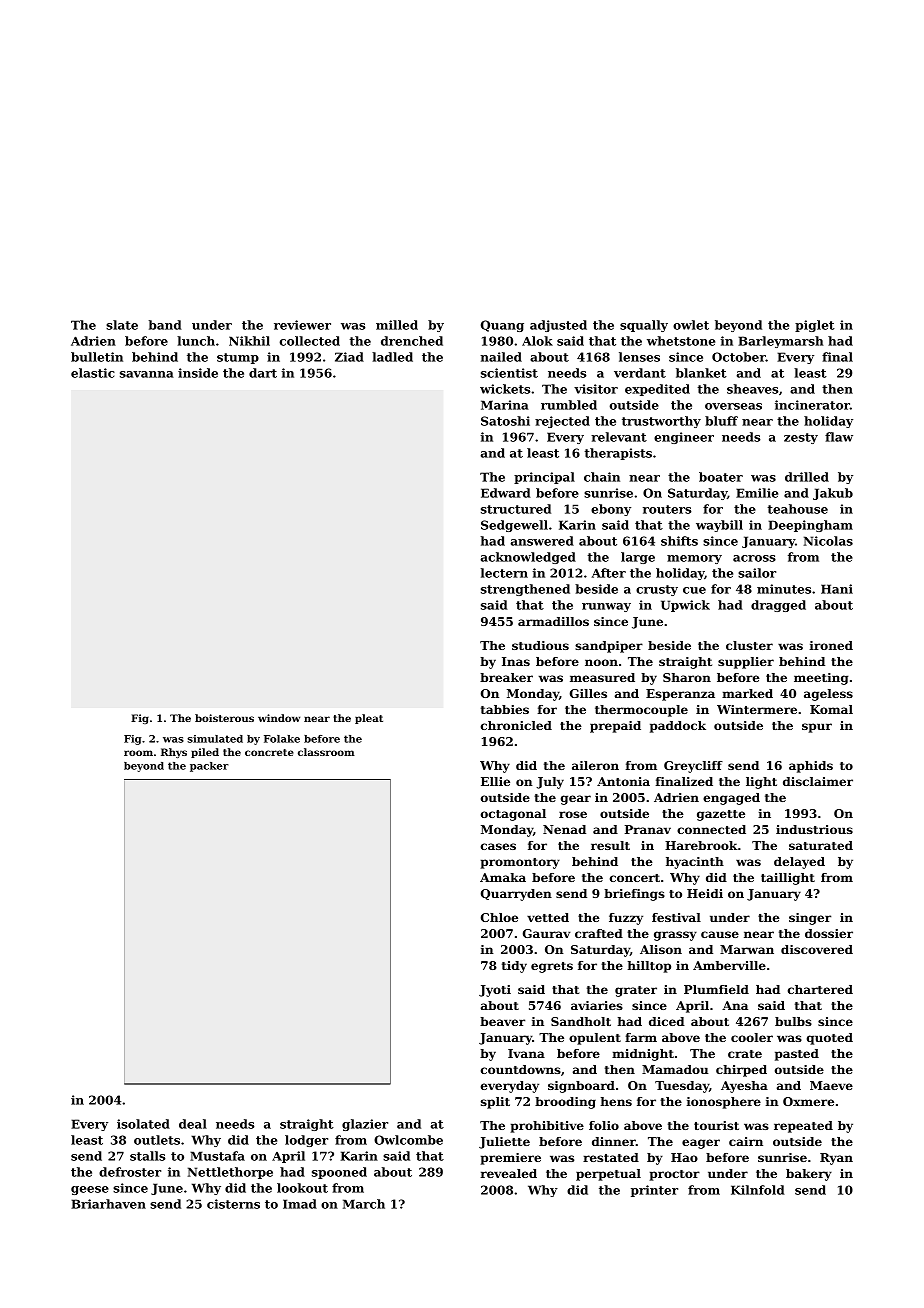 The image size is (924, 1308). I want to click on pleat, so click(369, 719).
